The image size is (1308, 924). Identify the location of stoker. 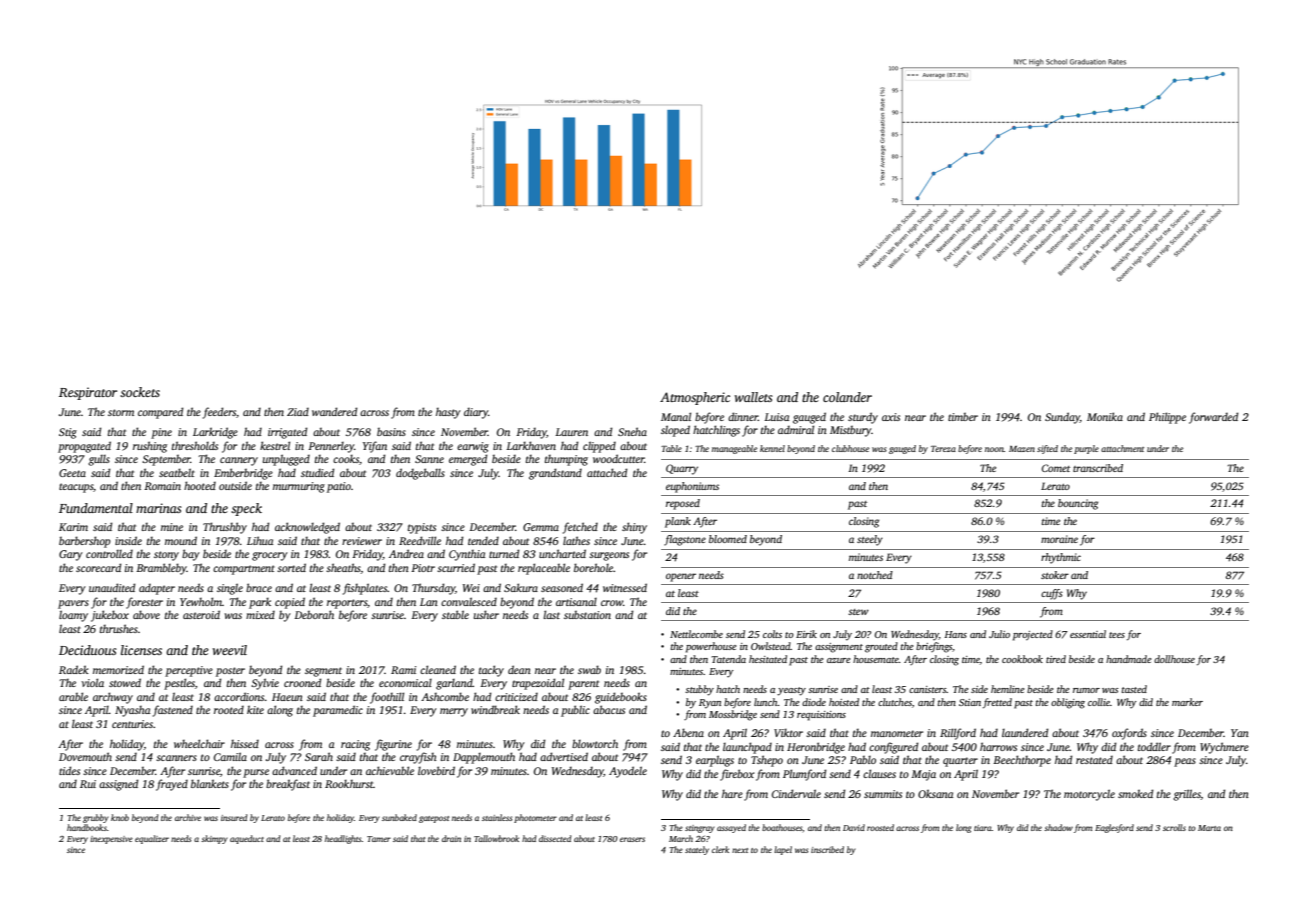
(1055, 575).
